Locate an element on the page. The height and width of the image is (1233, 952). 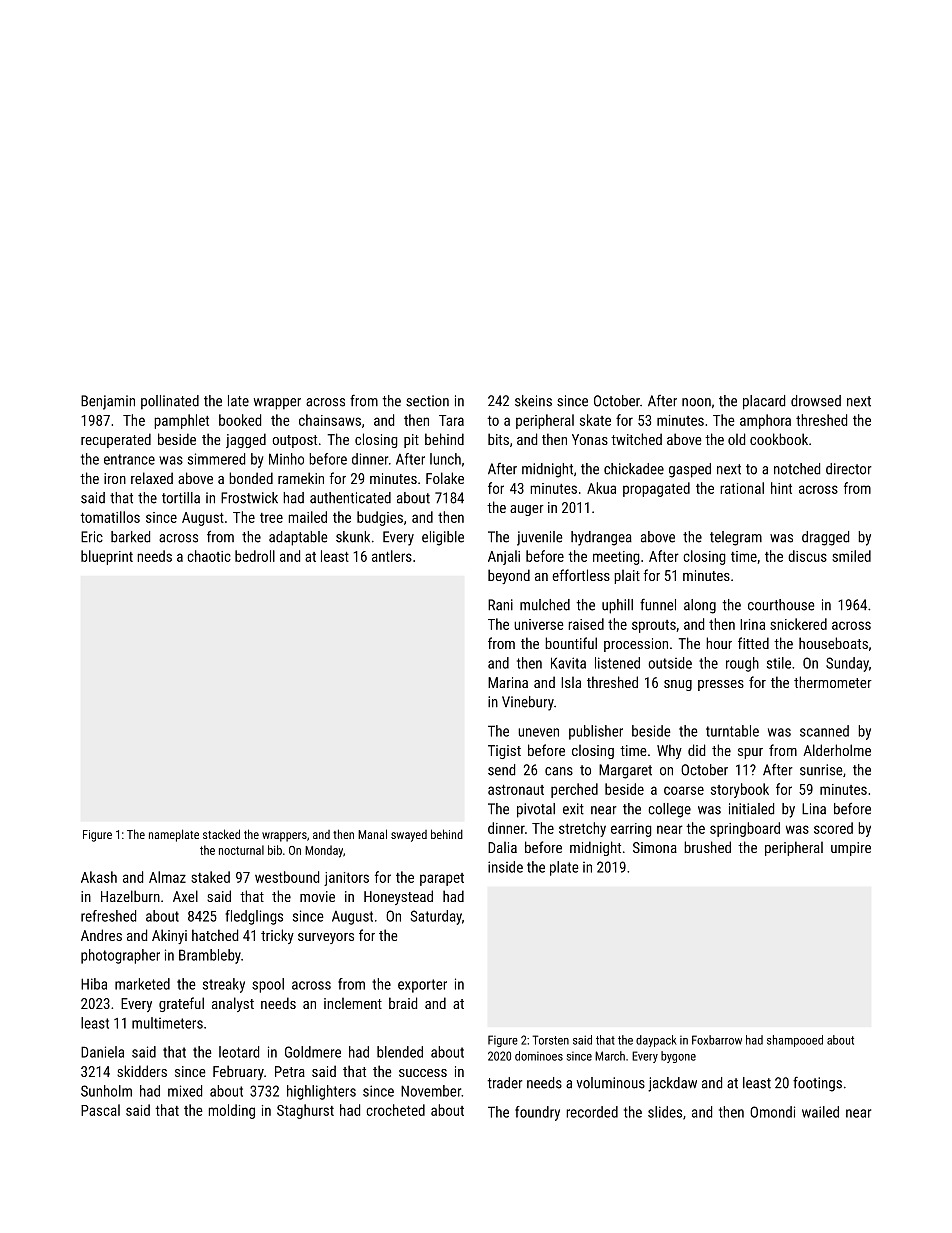
exporter is located at coordinates (422, 986).
